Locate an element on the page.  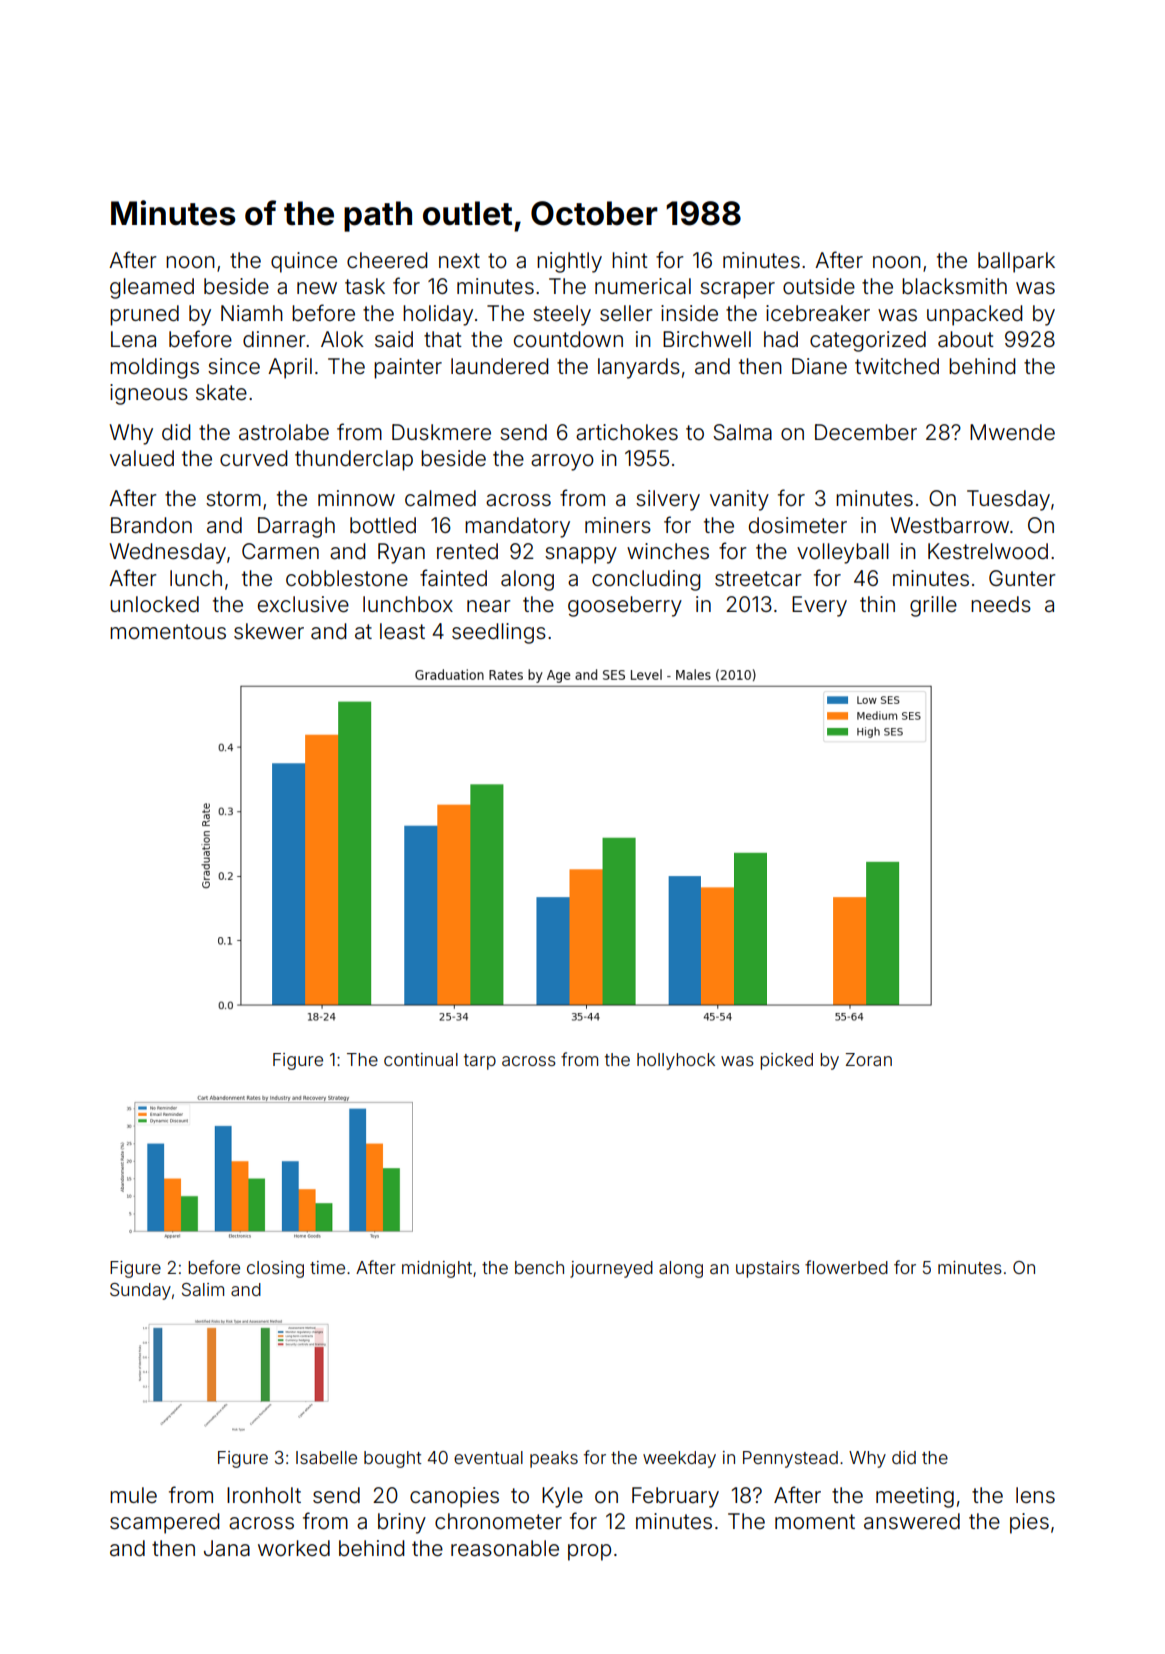
twitched is located at coordinates (897, 366).
